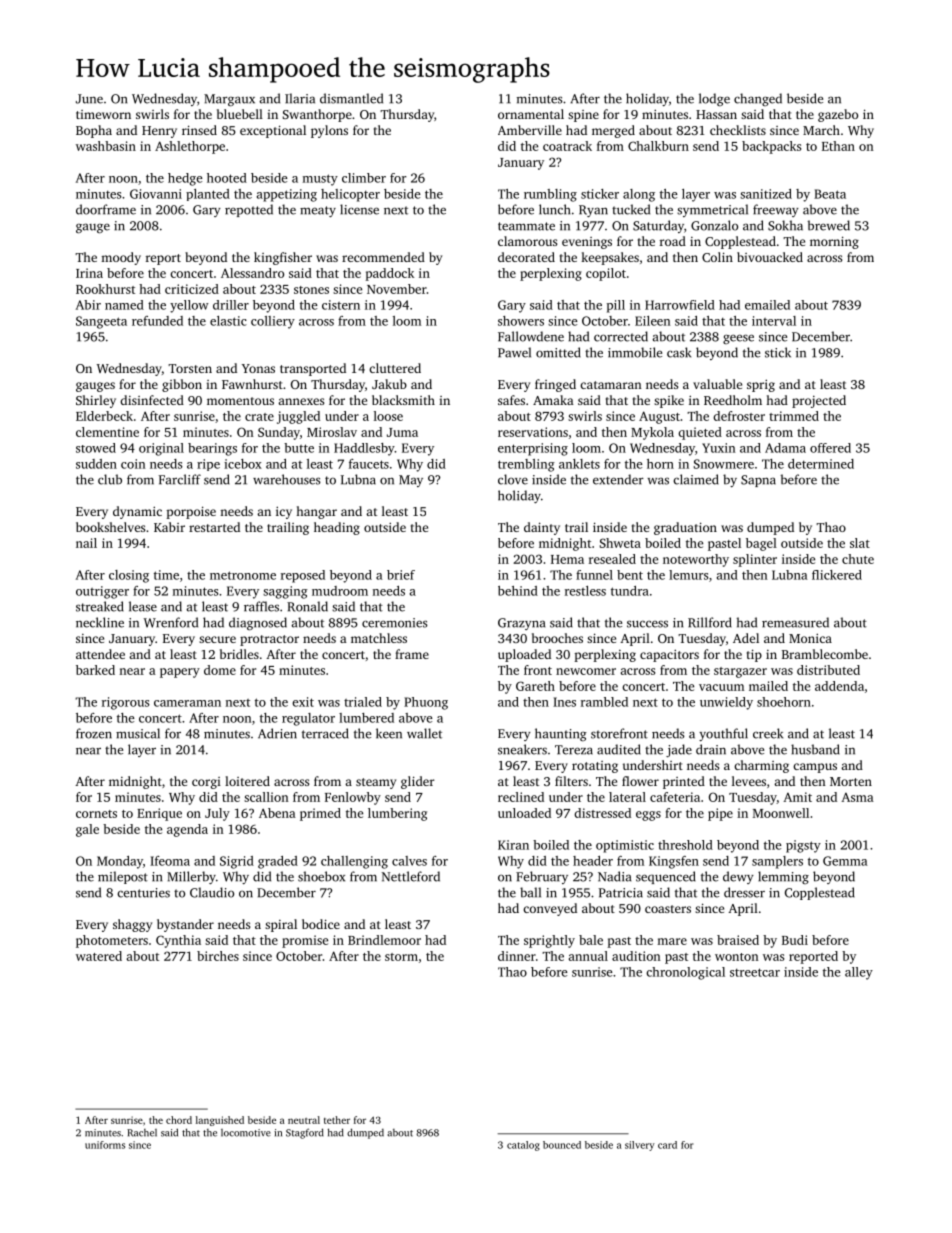 The width and height of the screenshot is (952, 1233). I want to click on hedge, so click(185, 179).
